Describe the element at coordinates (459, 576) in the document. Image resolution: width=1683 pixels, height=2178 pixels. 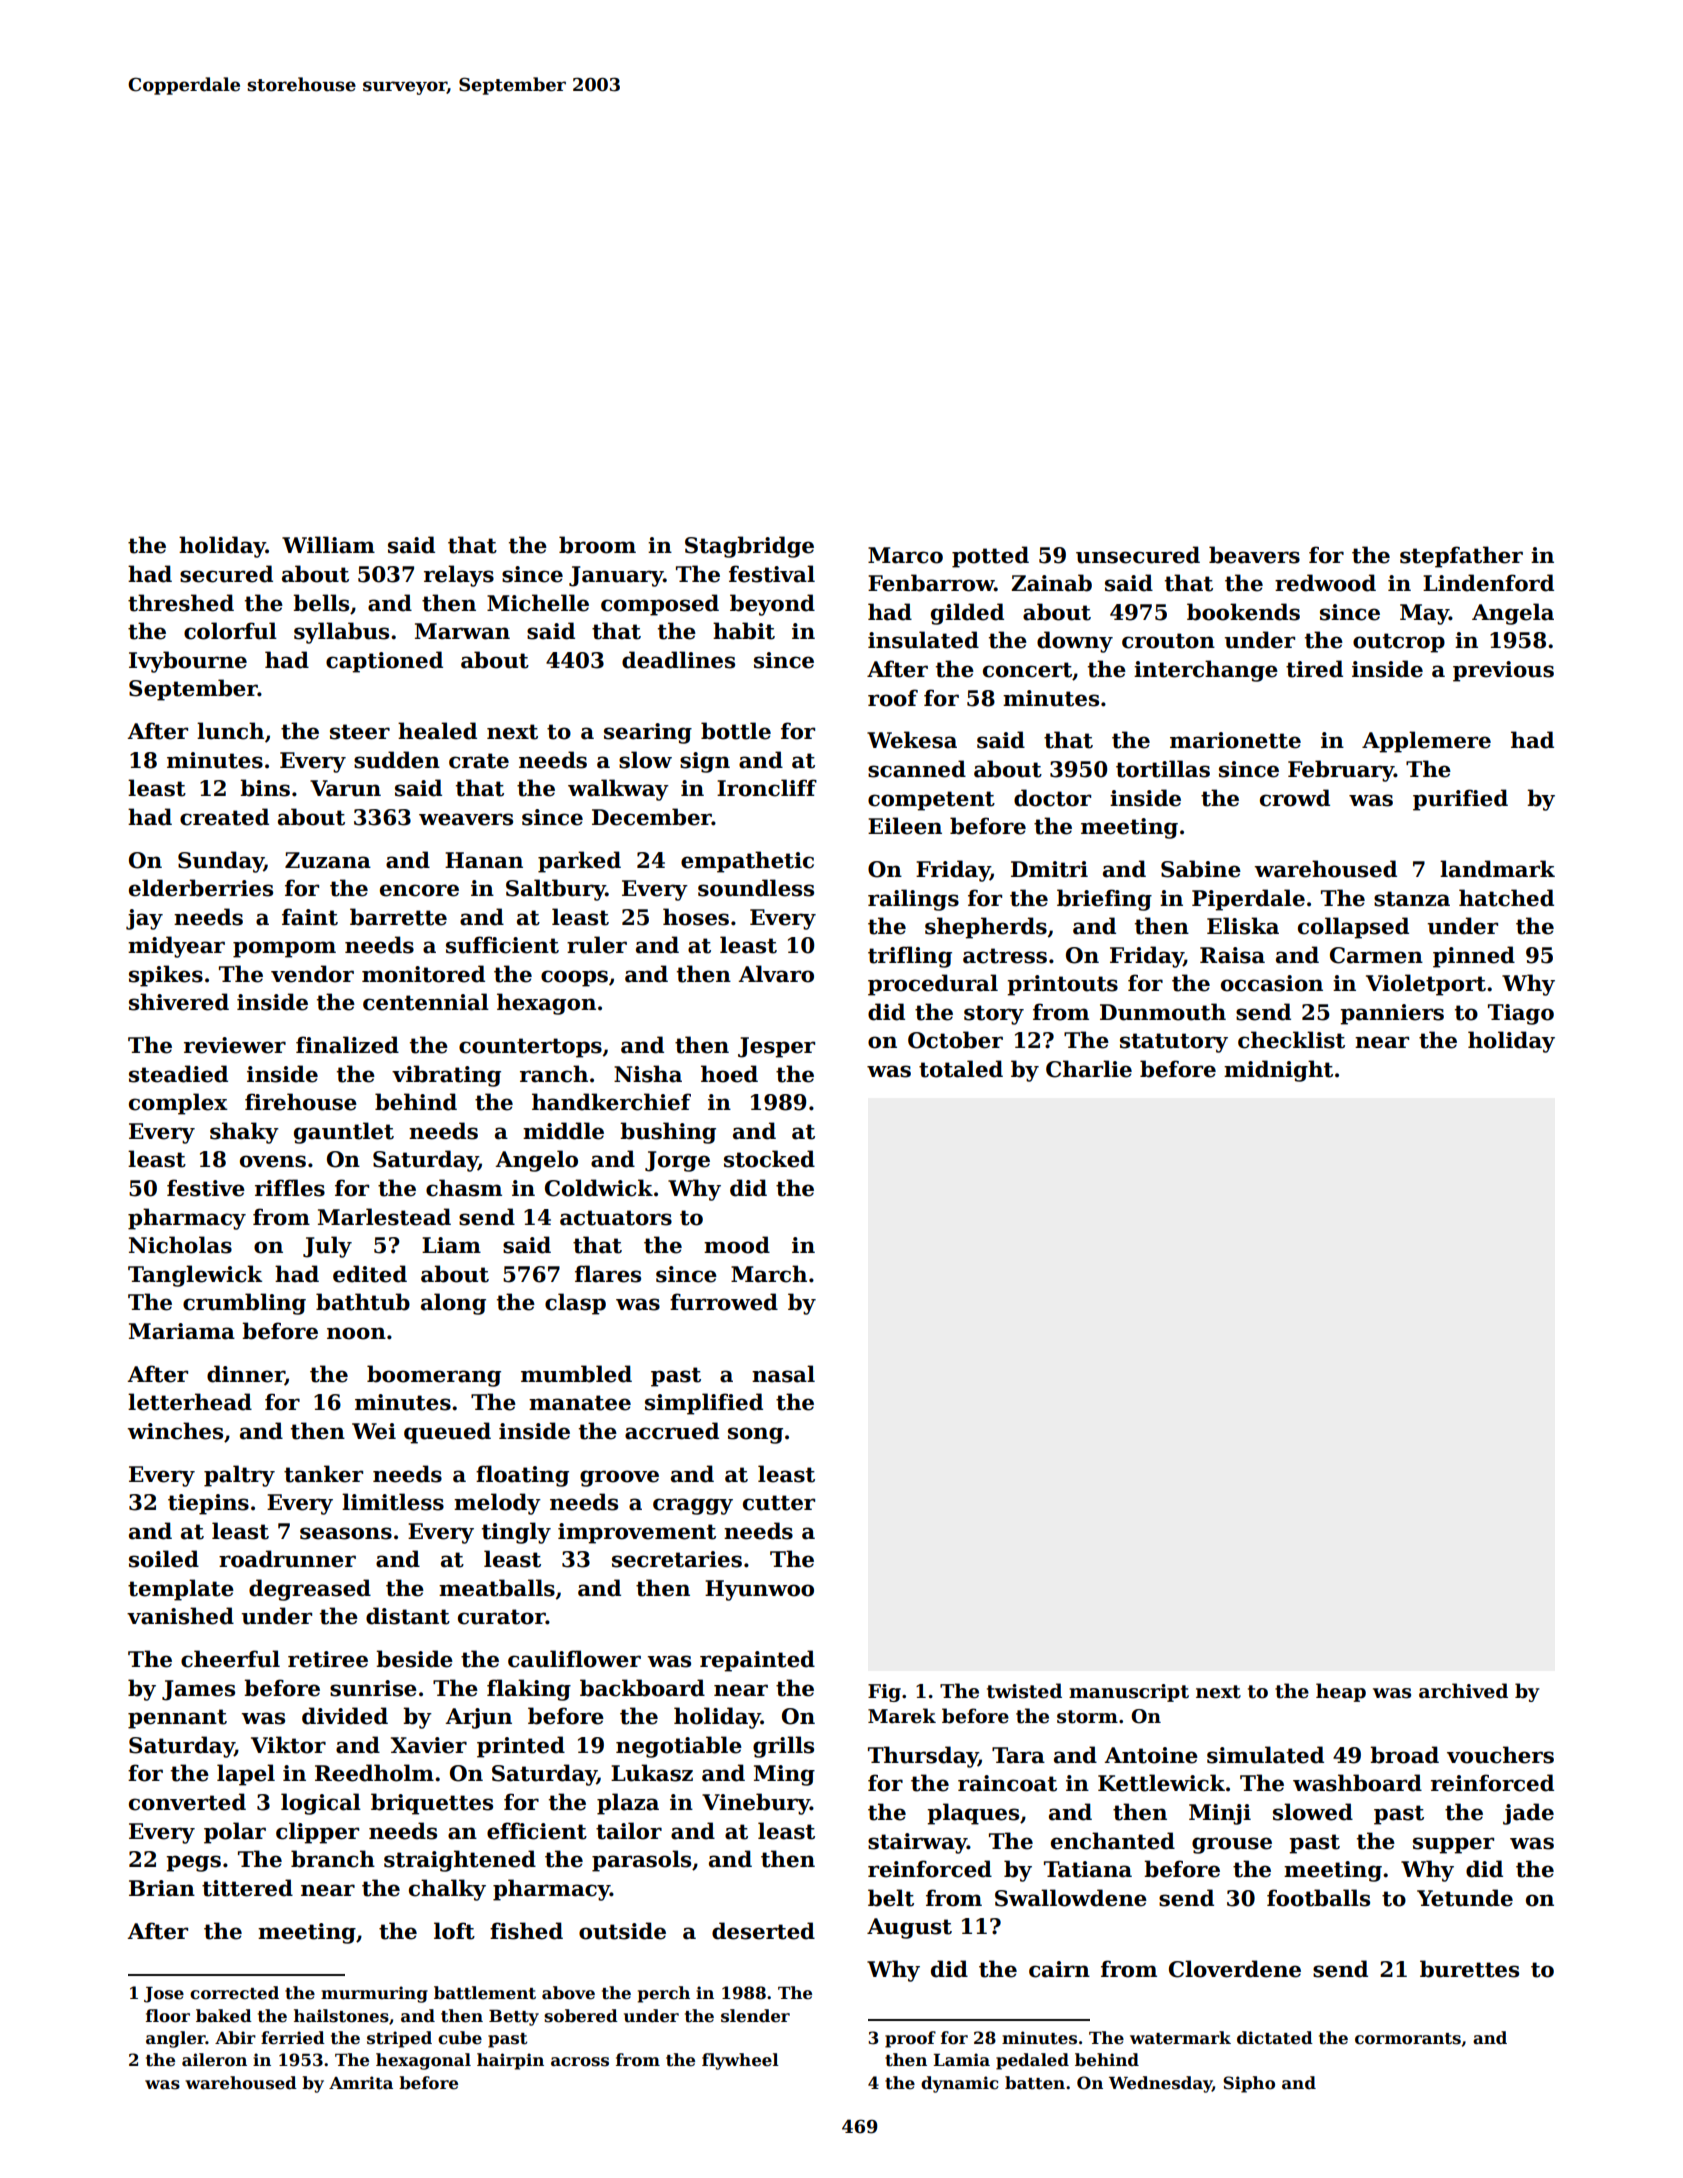
I see `relays` at that location.
